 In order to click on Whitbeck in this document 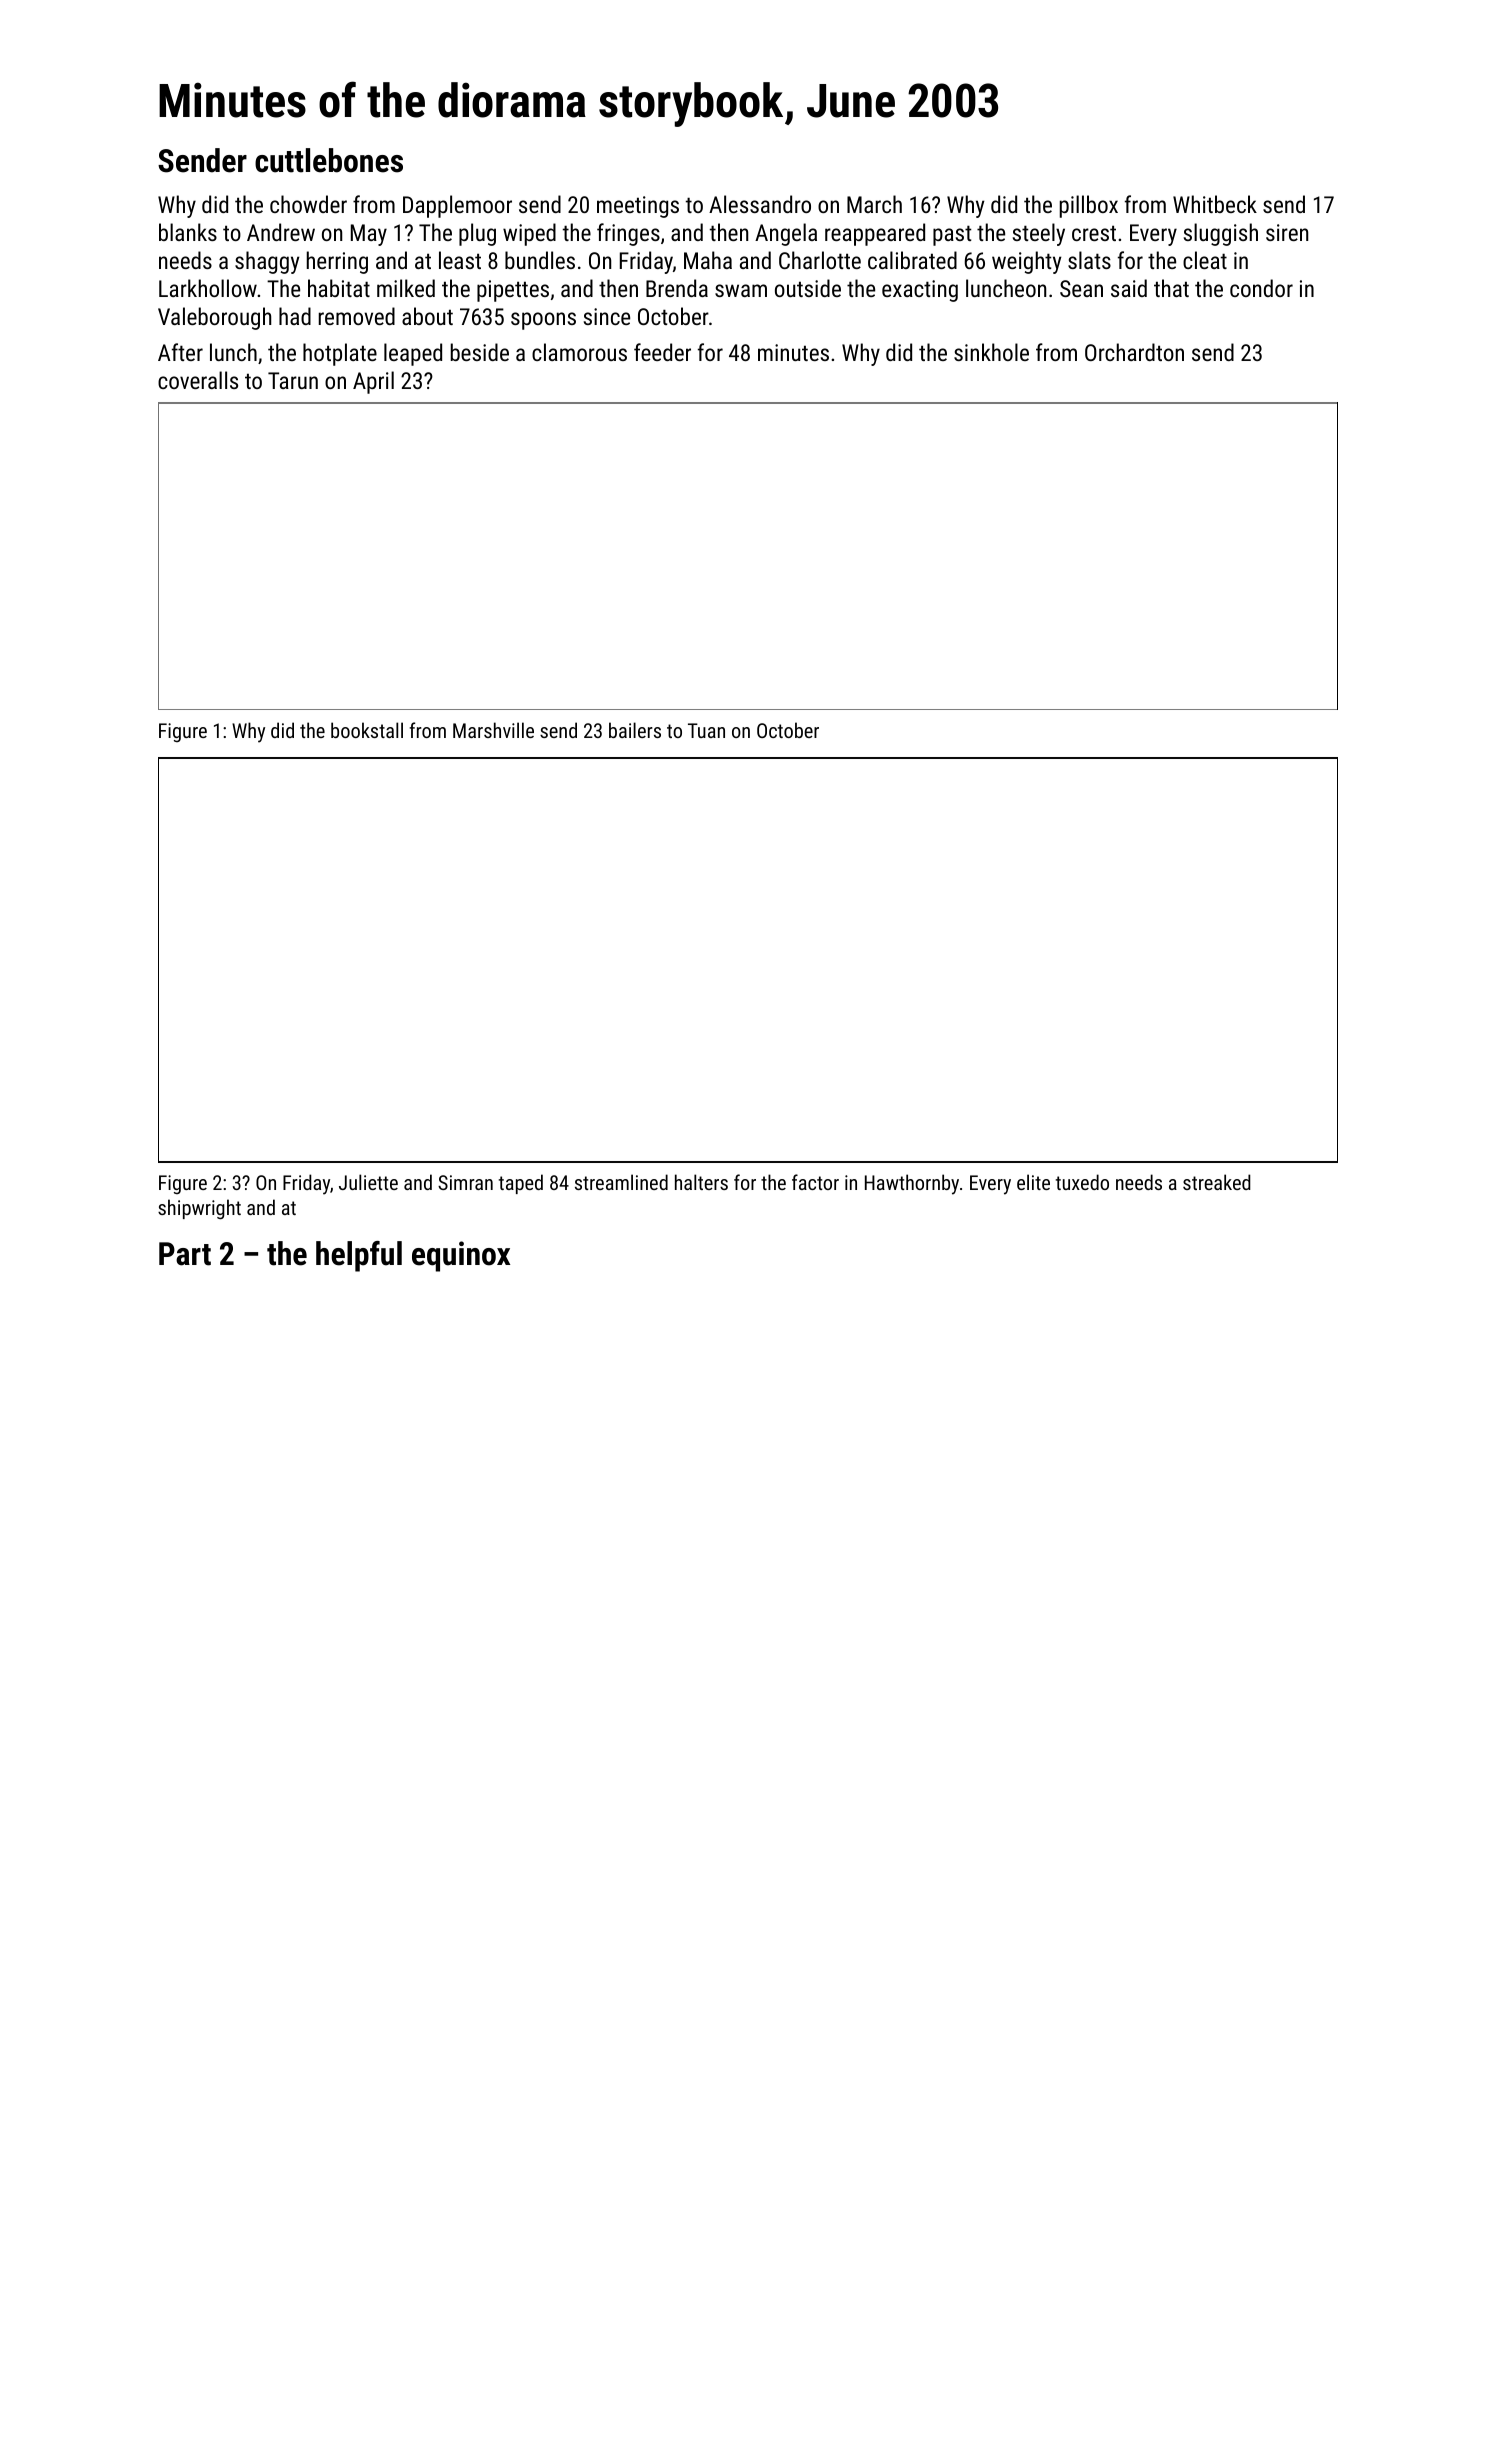, I will do `click(1215, 204)`.
